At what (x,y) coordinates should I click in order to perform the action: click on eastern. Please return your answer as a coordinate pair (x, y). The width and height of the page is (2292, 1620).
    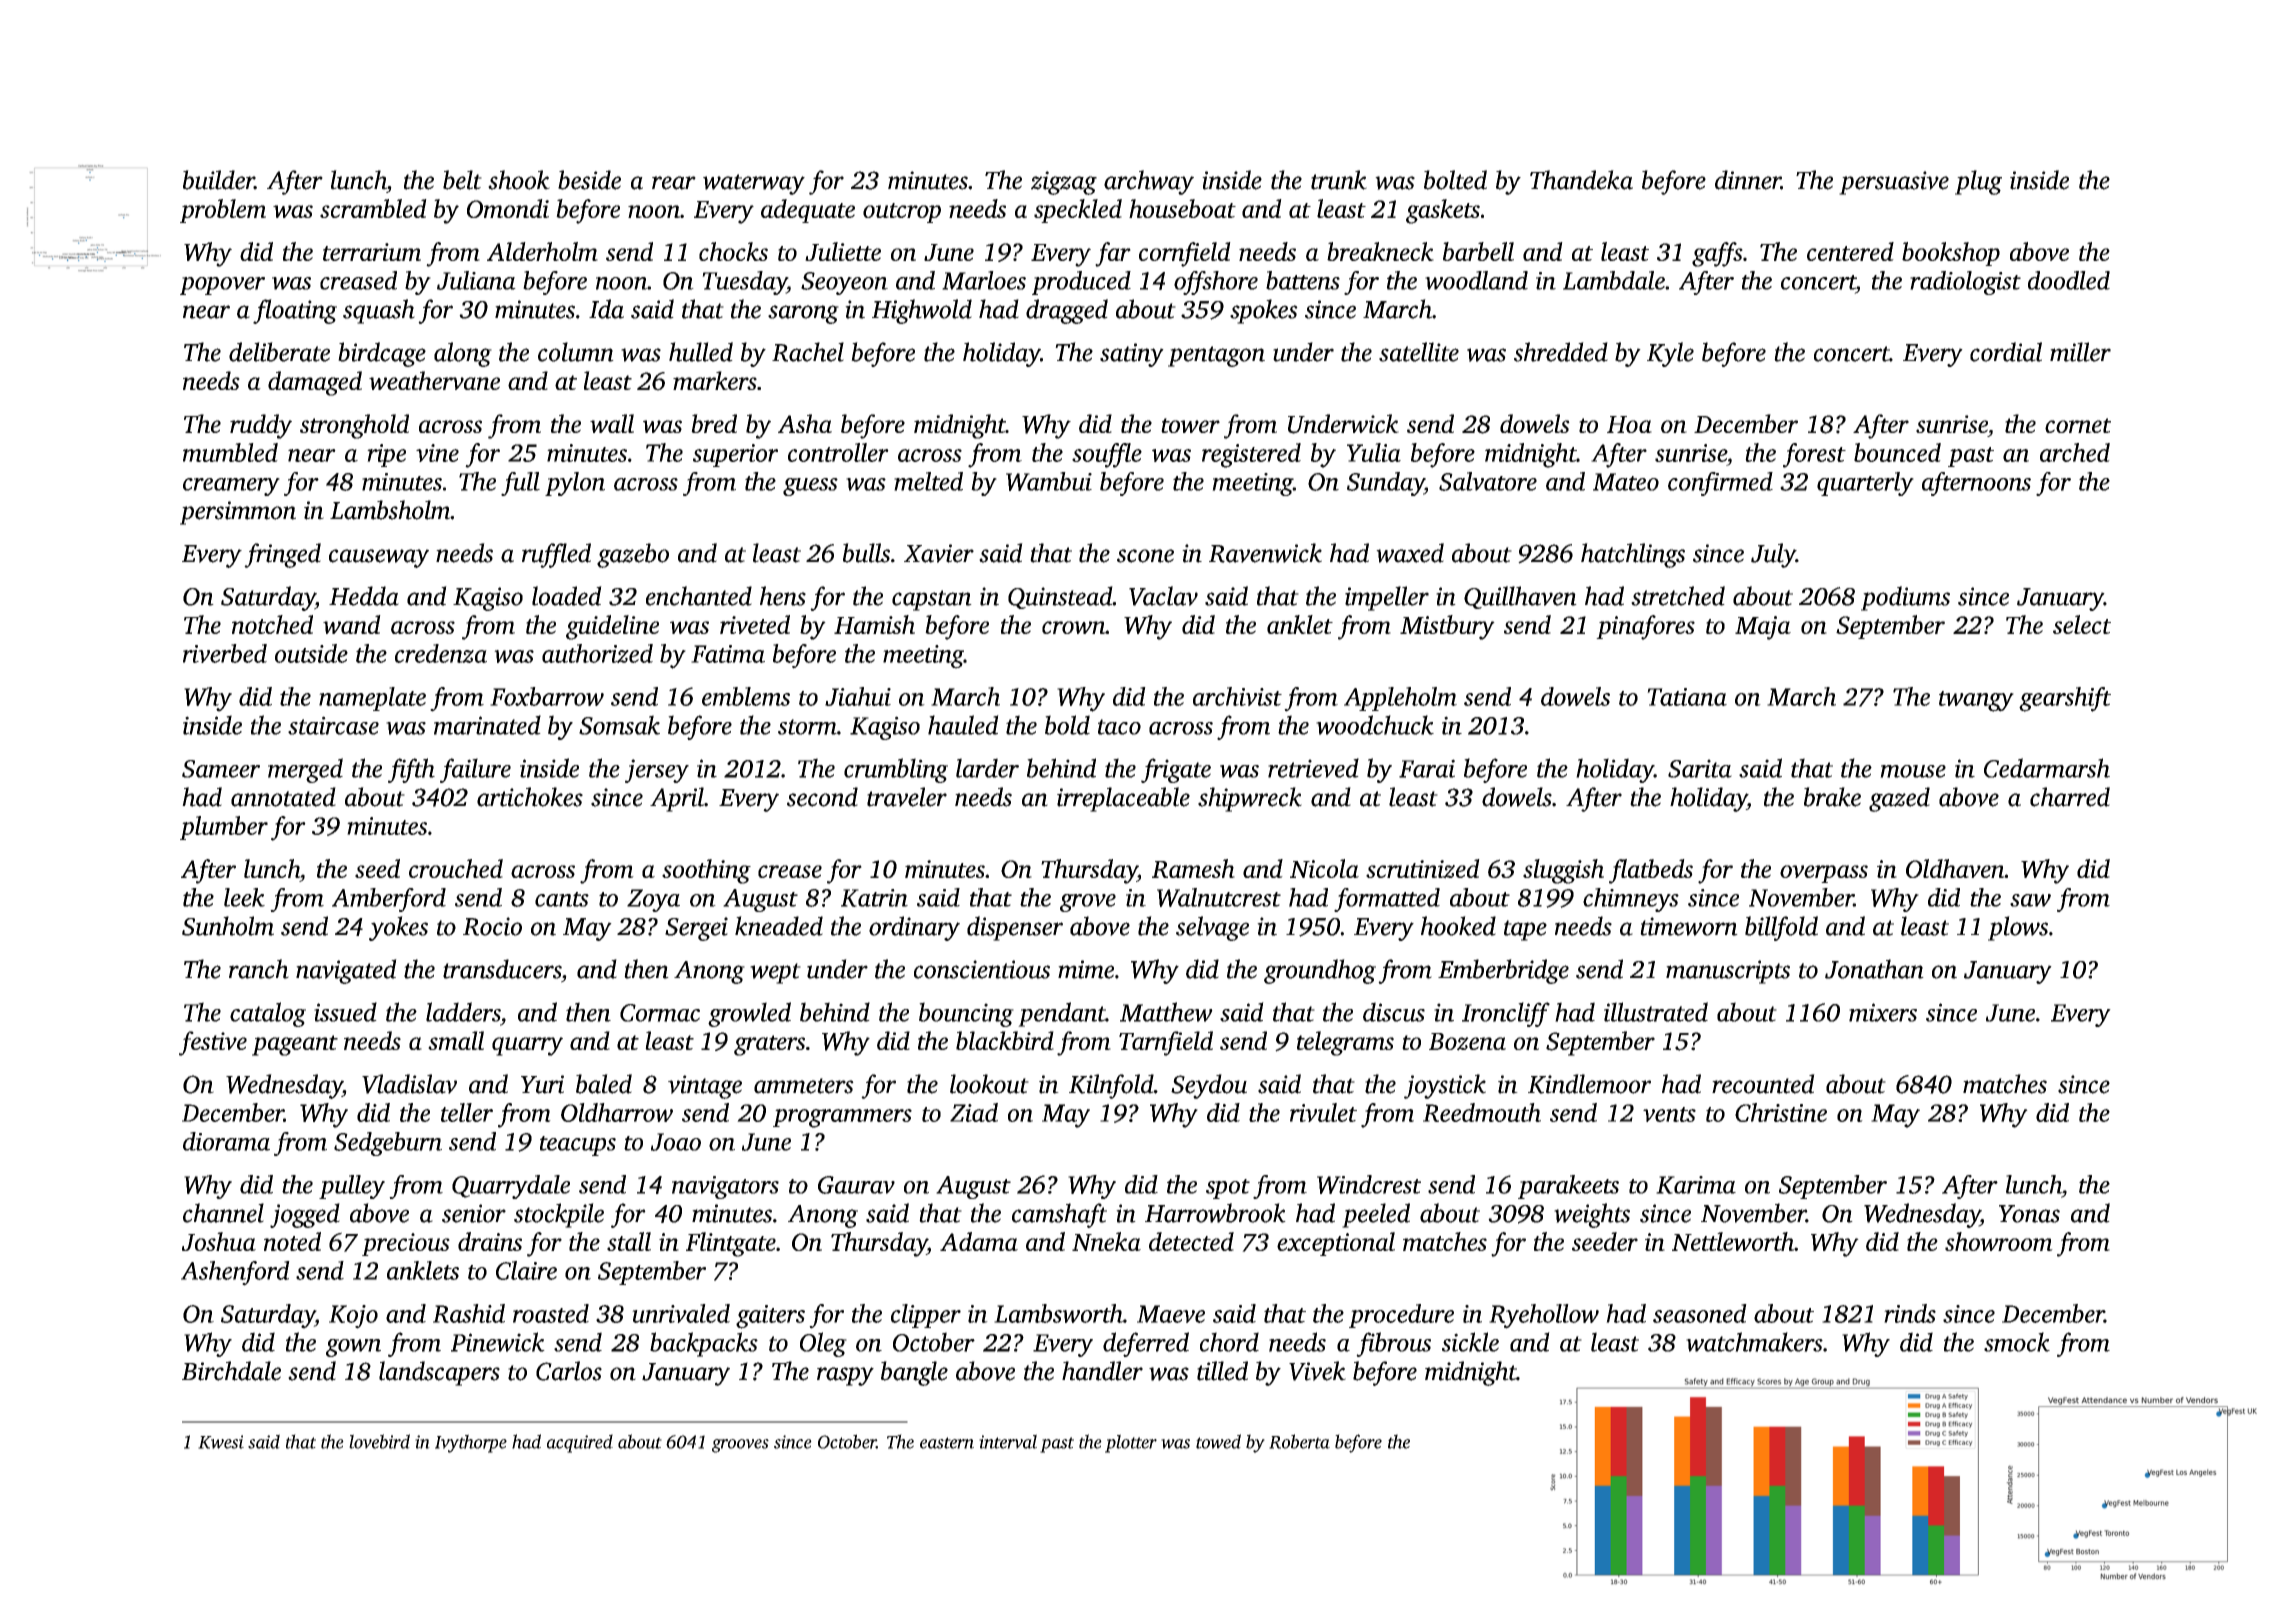
    Looking at the image, I should click on (947, 1443).
